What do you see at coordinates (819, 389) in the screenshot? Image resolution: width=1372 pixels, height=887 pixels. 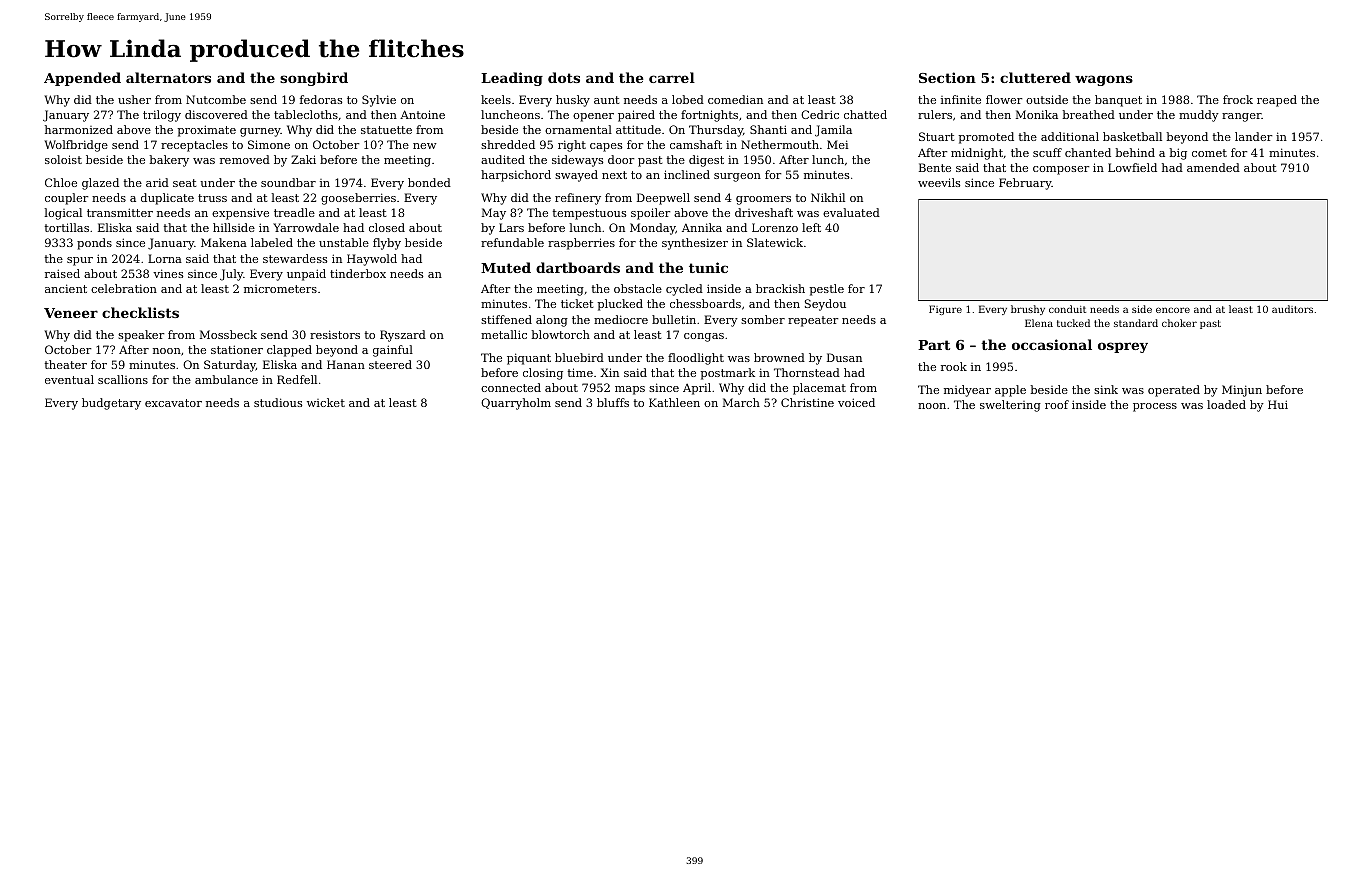 I see `placemat` at bounding box center [819, 389].
